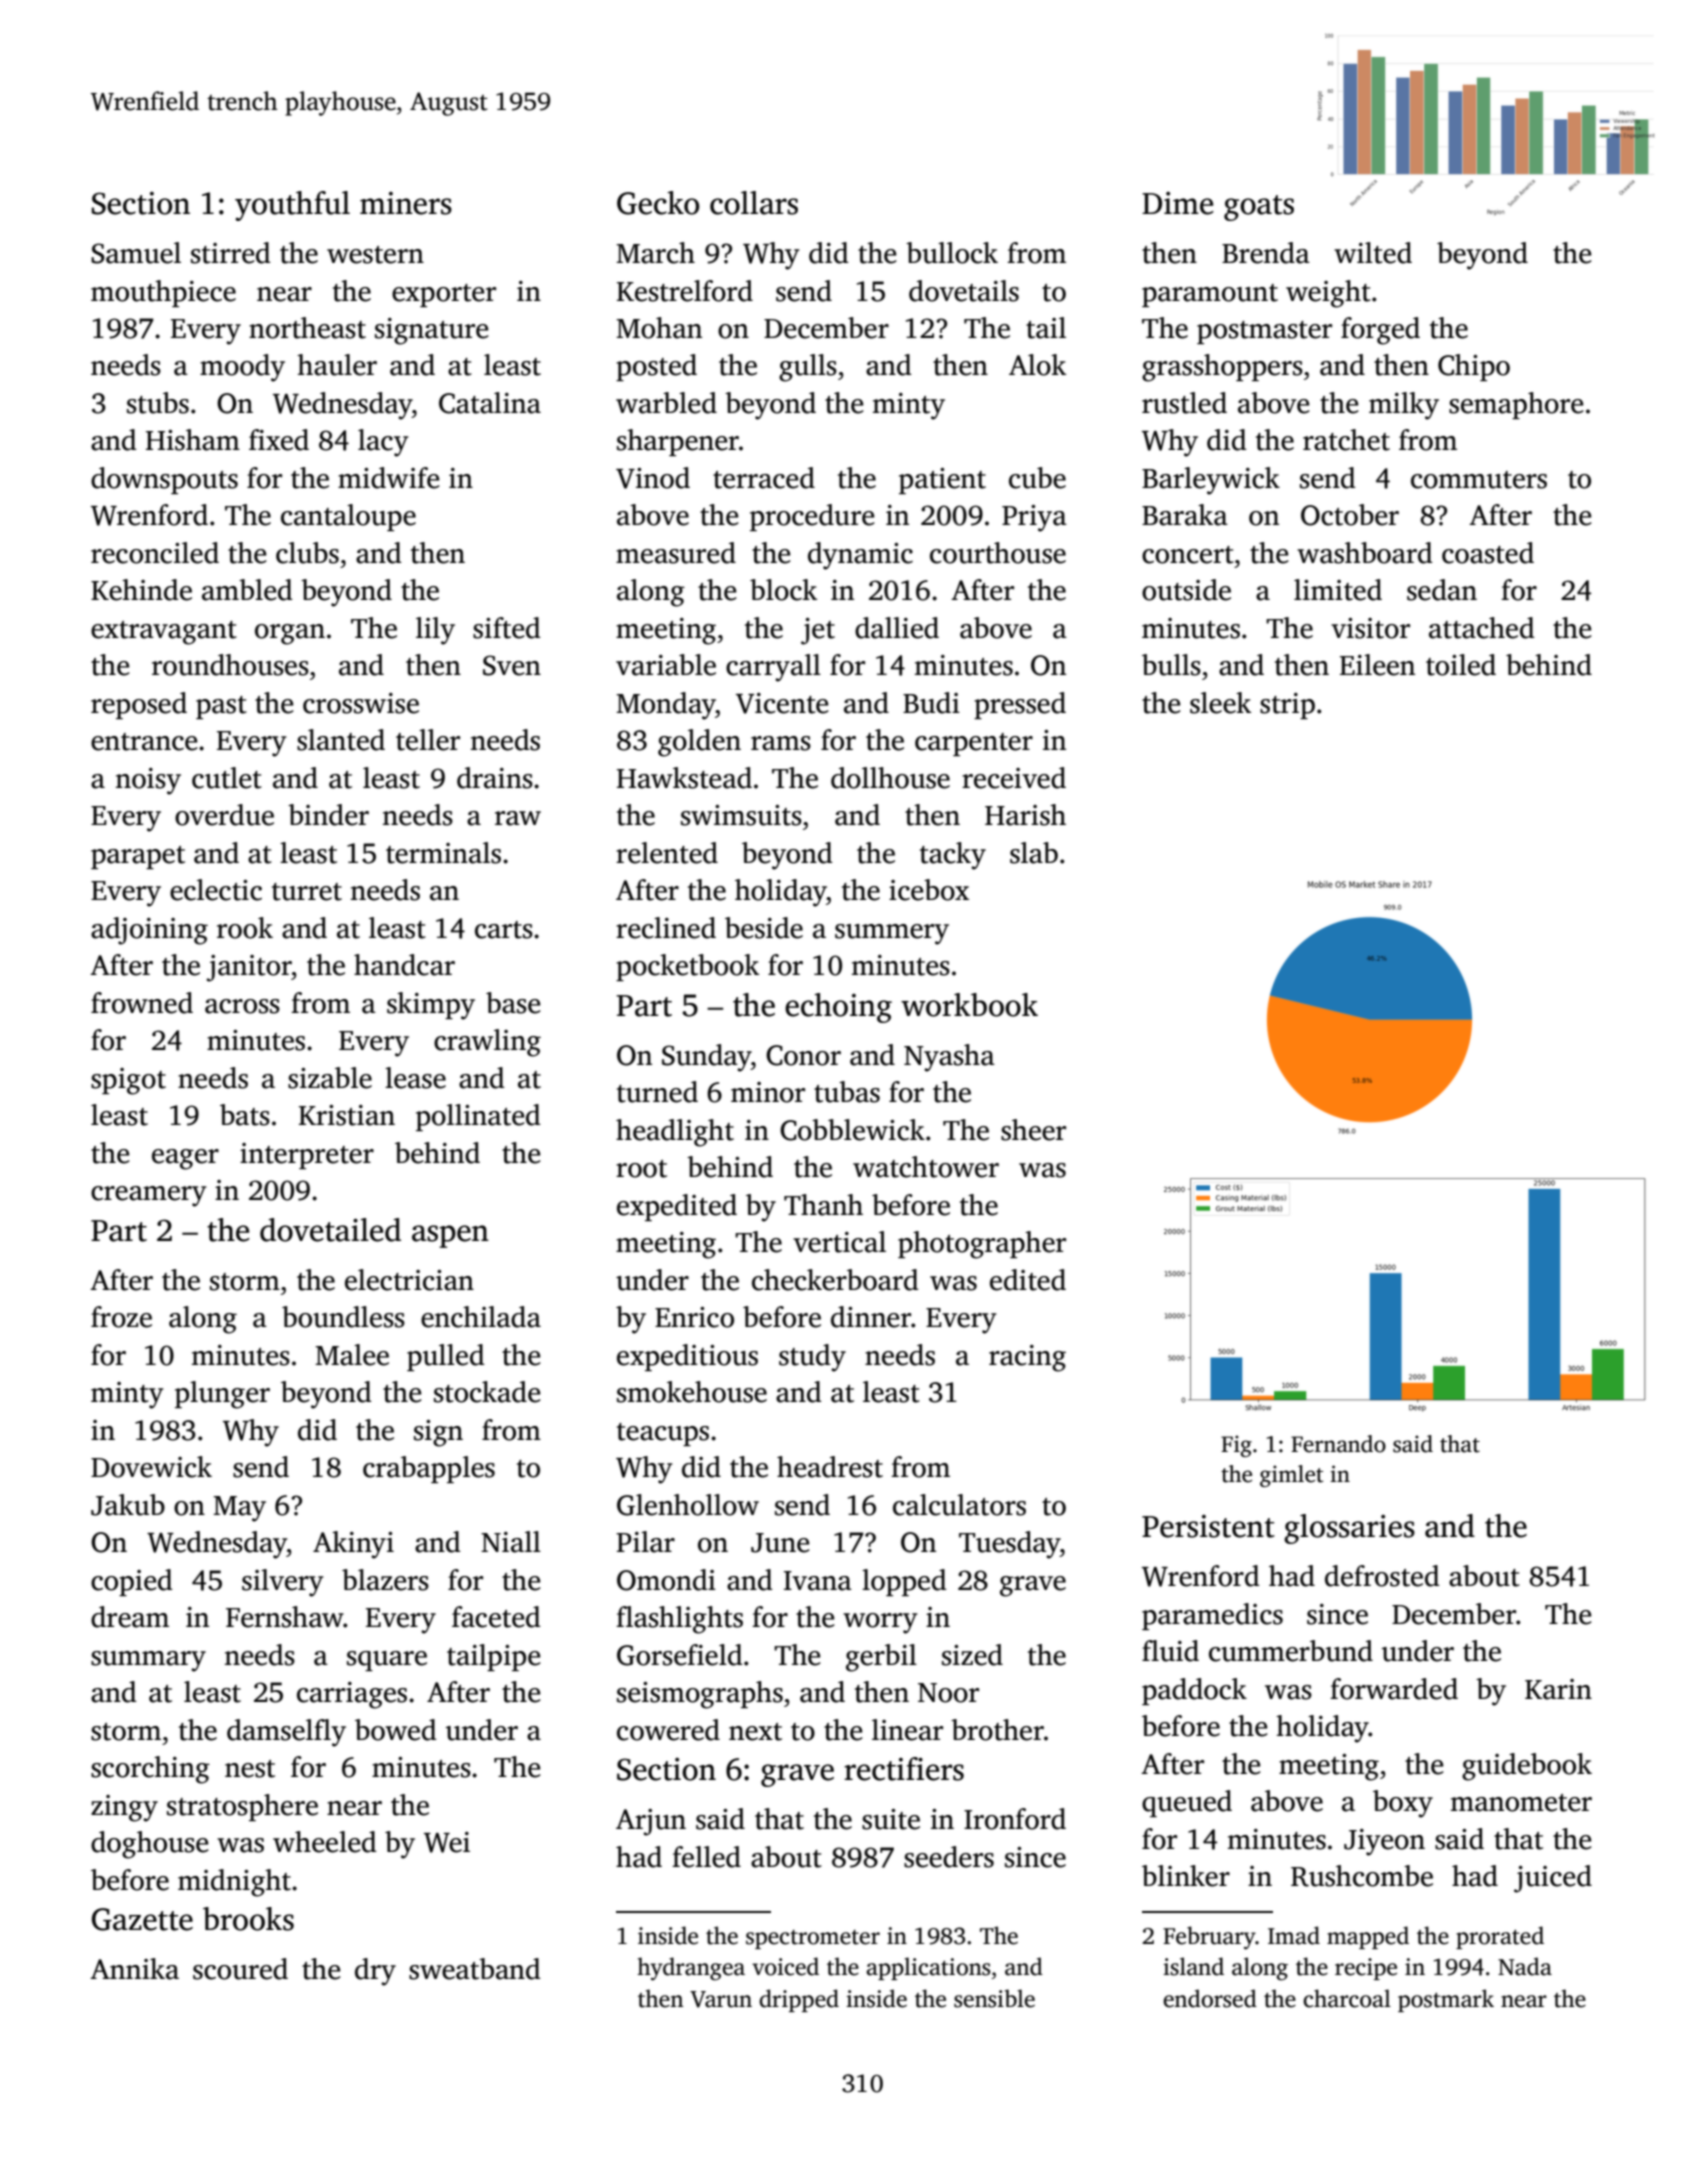 The width and height of the screenshot is (1683, 2178). I want to click on Nyasha, so click(949, 1058).
